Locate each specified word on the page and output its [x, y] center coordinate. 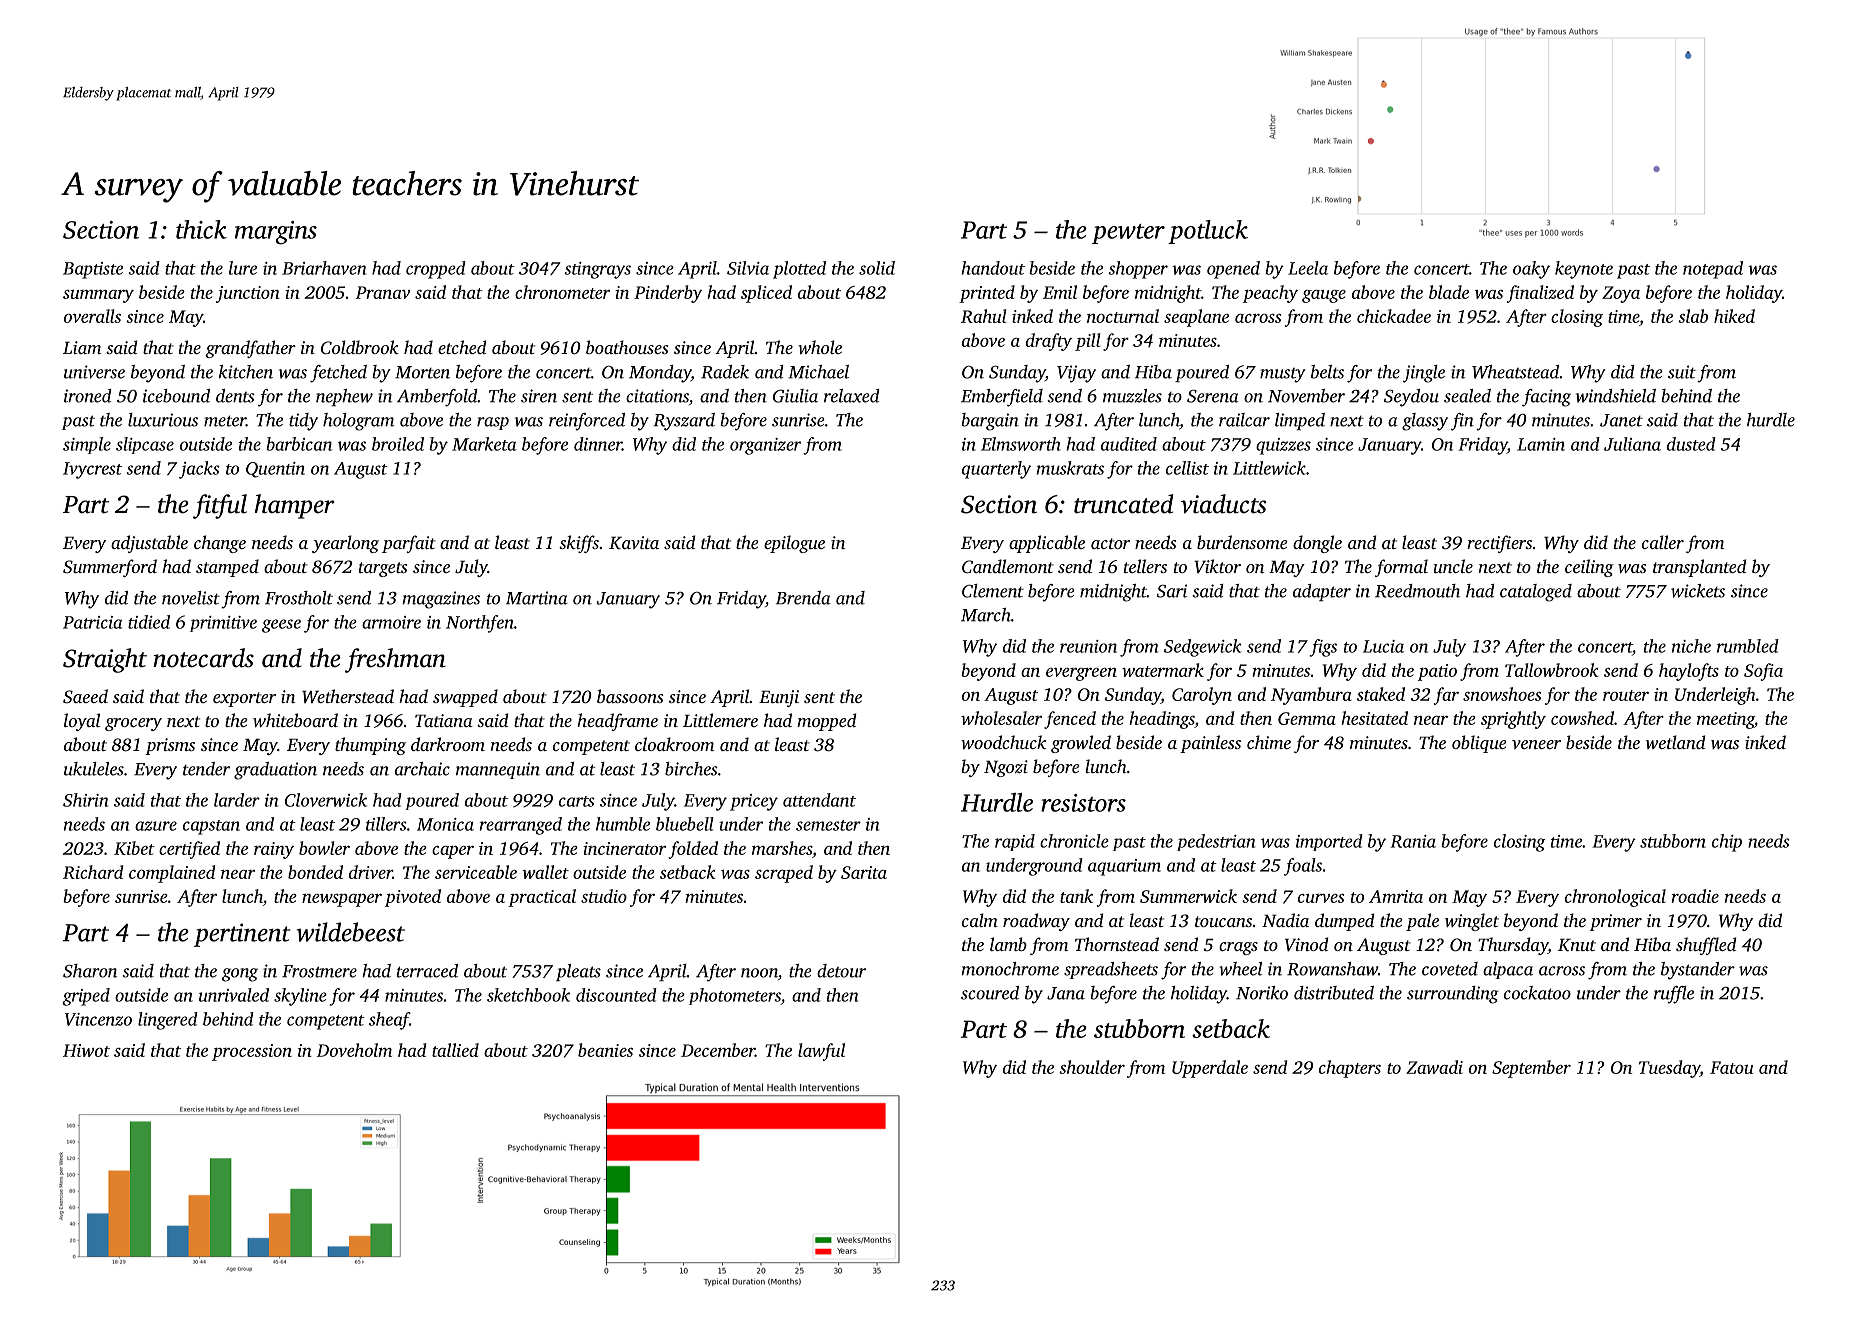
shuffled [1706, 946]
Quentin [275, 470]
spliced [766, 294]
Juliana [1632, 444]
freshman [395, 660]
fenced [1070, 720]
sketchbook [528, 995]
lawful [821, 1052]
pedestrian [1216, 842]
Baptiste [93, 270]
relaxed [852, 396]
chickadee [1394, 316]
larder [237, 800]
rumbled [1748, 646]
